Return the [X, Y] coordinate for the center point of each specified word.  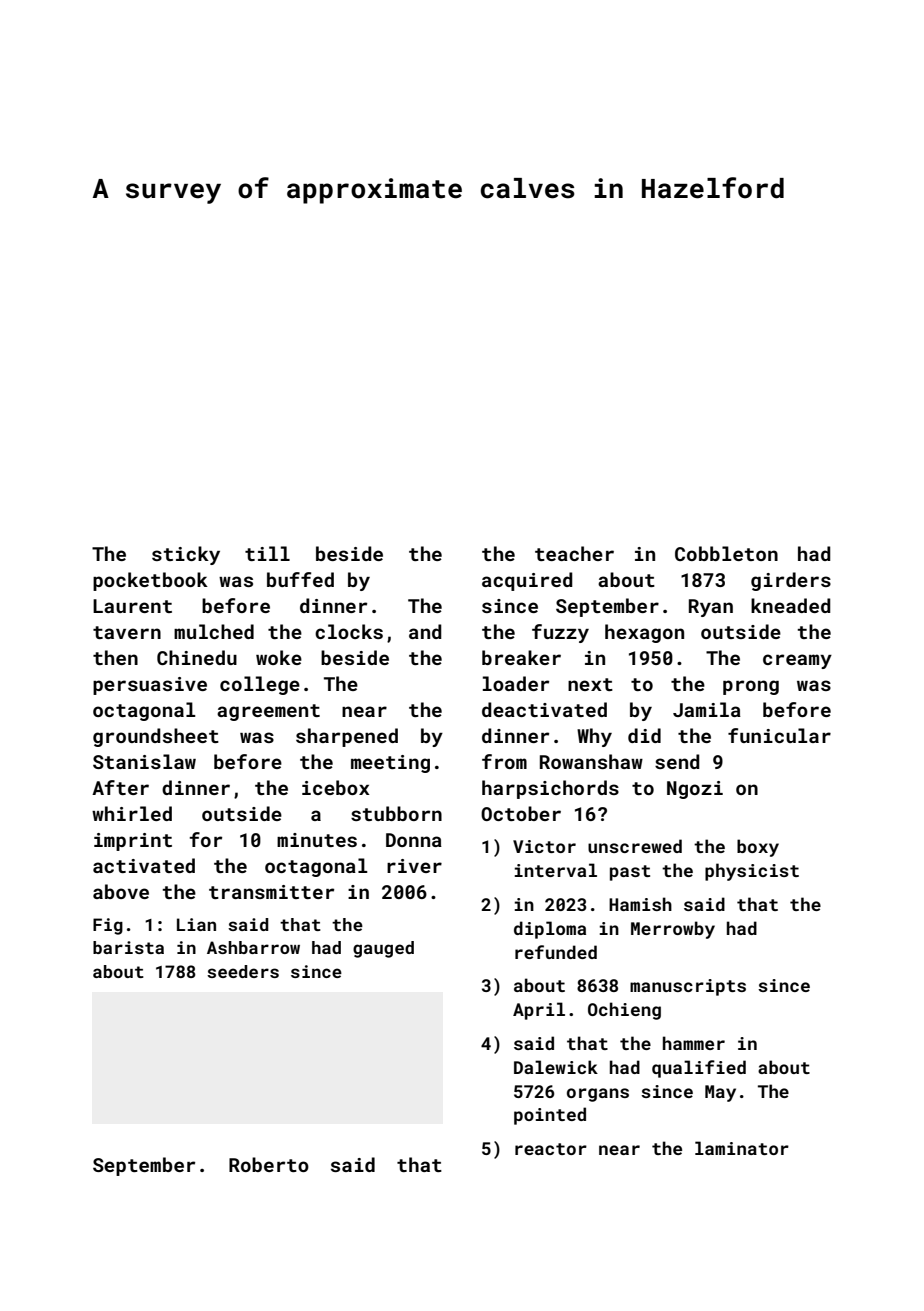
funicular [779, 735]
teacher [574, 553]
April [539, 1011]
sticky [186, 555]
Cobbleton [726, 553]
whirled [132, 813]
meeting [390, 764]
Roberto [269, 1164]
